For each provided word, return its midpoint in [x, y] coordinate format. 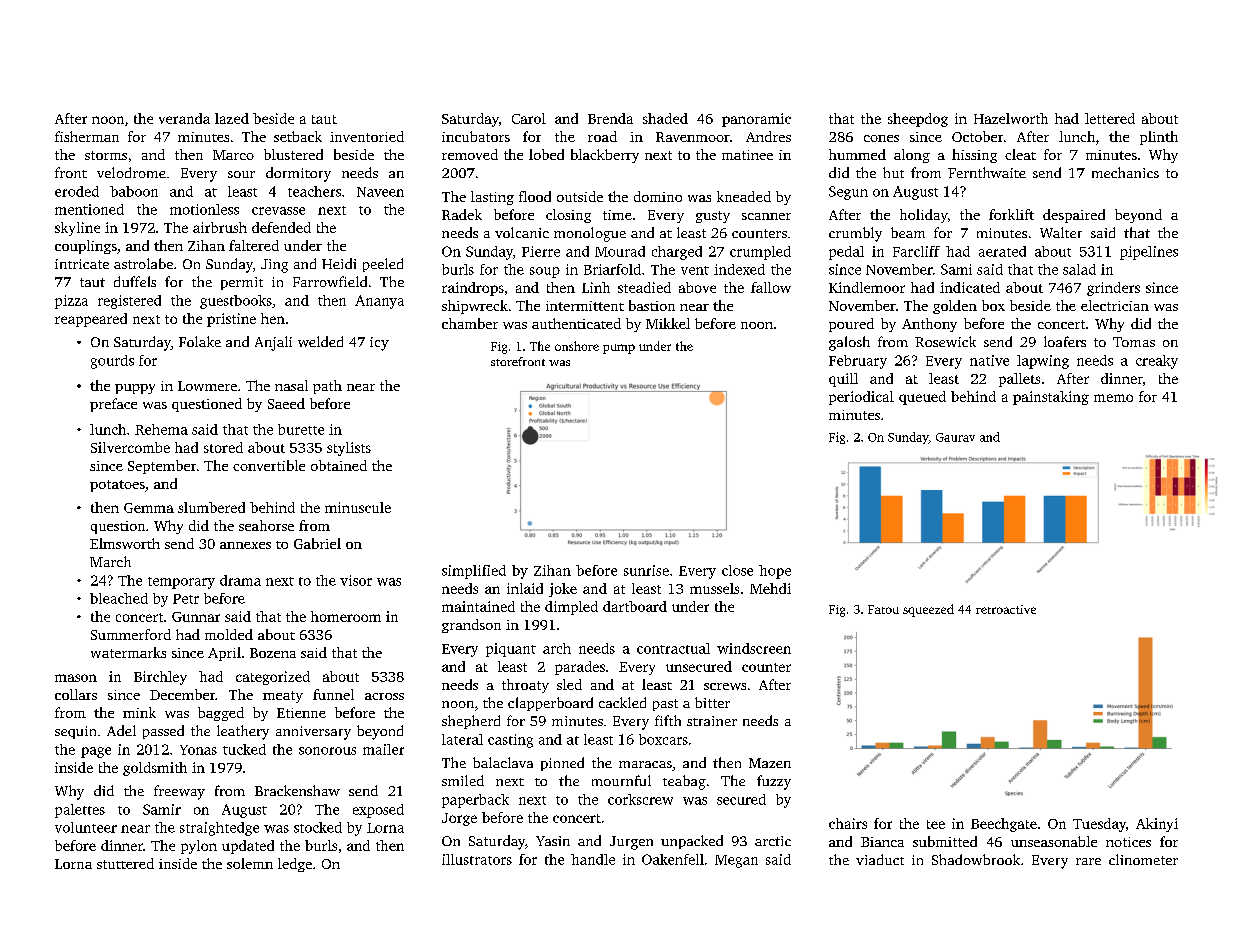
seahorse [266, 525]
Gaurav [955, 437]
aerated [1002, 251]
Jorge [459, 819]
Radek [462, 214]
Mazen [770, 763]
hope [775, 572]
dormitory [298, 174]
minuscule [358, 507]
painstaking [1051, 398]
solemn [250, 863]
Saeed [286, 403]
